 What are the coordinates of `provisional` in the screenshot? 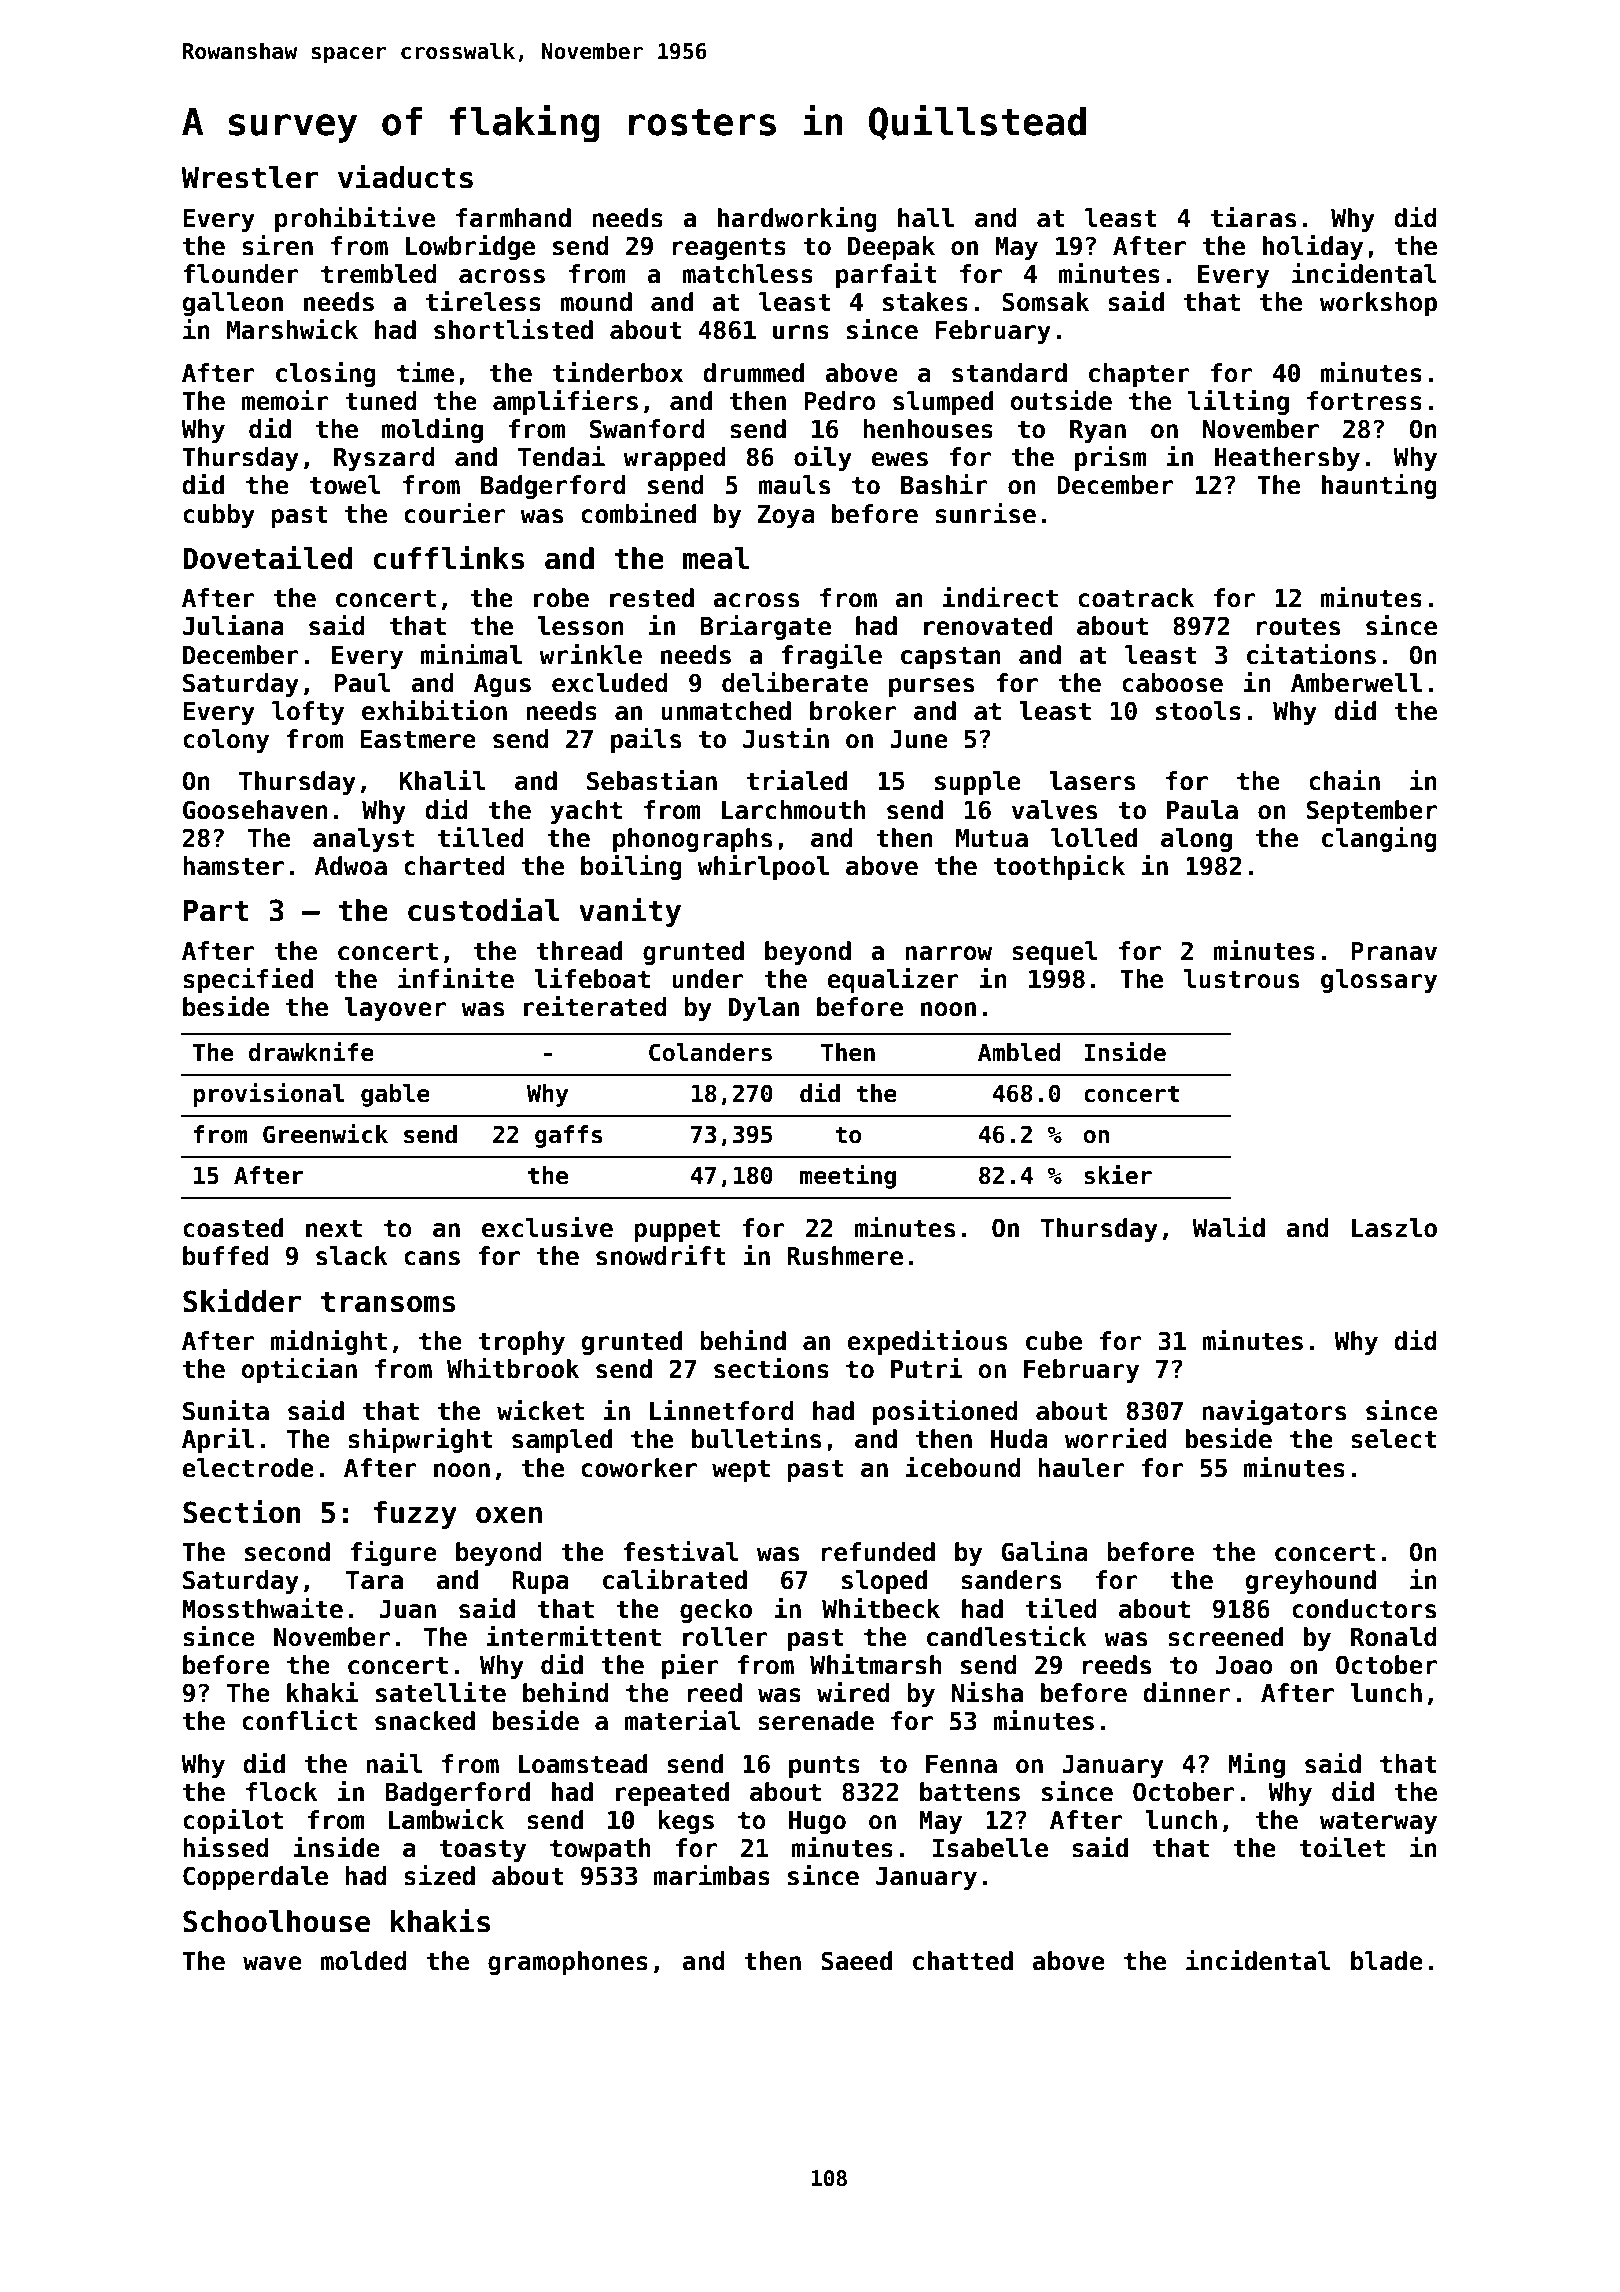 It's located at (269, 1095).
